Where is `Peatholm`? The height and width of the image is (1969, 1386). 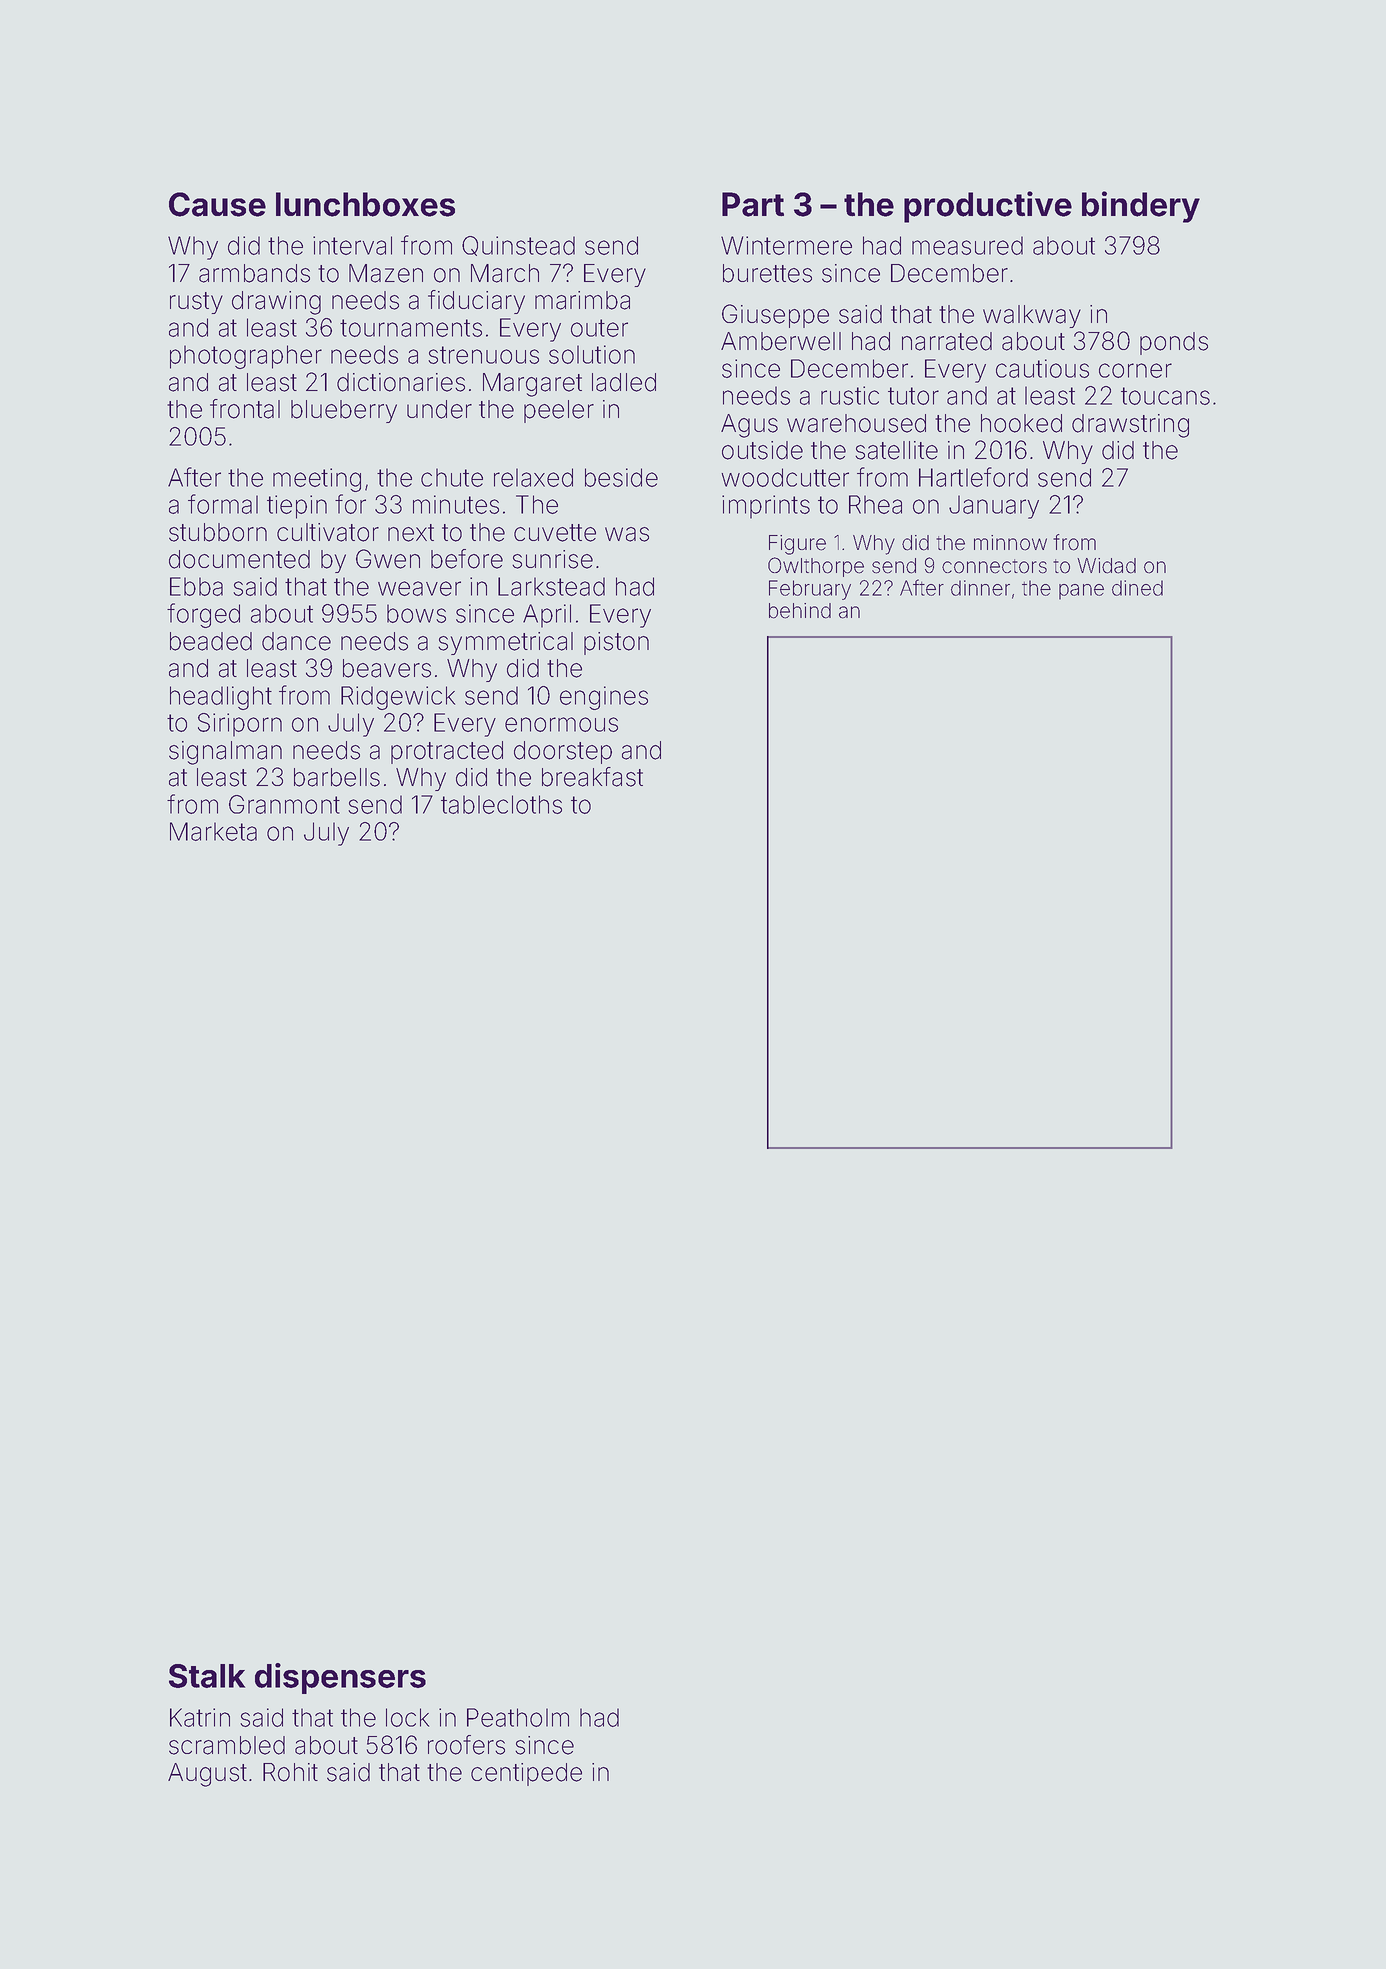
Peatholm is located at coordinates (518, 1717).
